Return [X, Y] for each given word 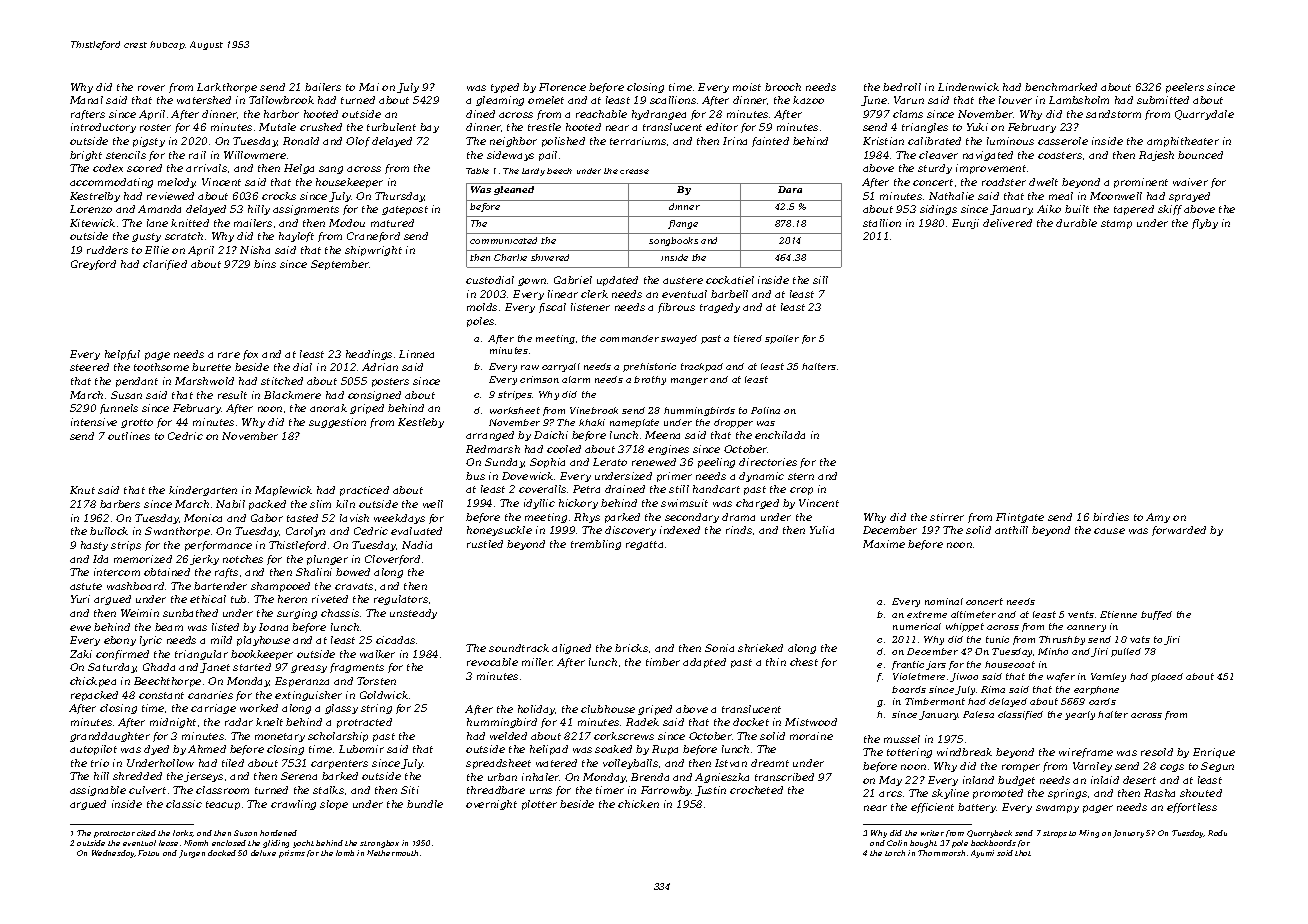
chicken [638, 804]
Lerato [610, 462]
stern [801, 476]
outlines [129, 436]
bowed [353, 572]
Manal [86, 100]
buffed [1156, 615]
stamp [1116, 224]
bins [265, 264]
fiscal [552, 308]
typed [505, 88]
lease [168, 843]
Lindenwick [968, 87]
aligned [571, 649]
